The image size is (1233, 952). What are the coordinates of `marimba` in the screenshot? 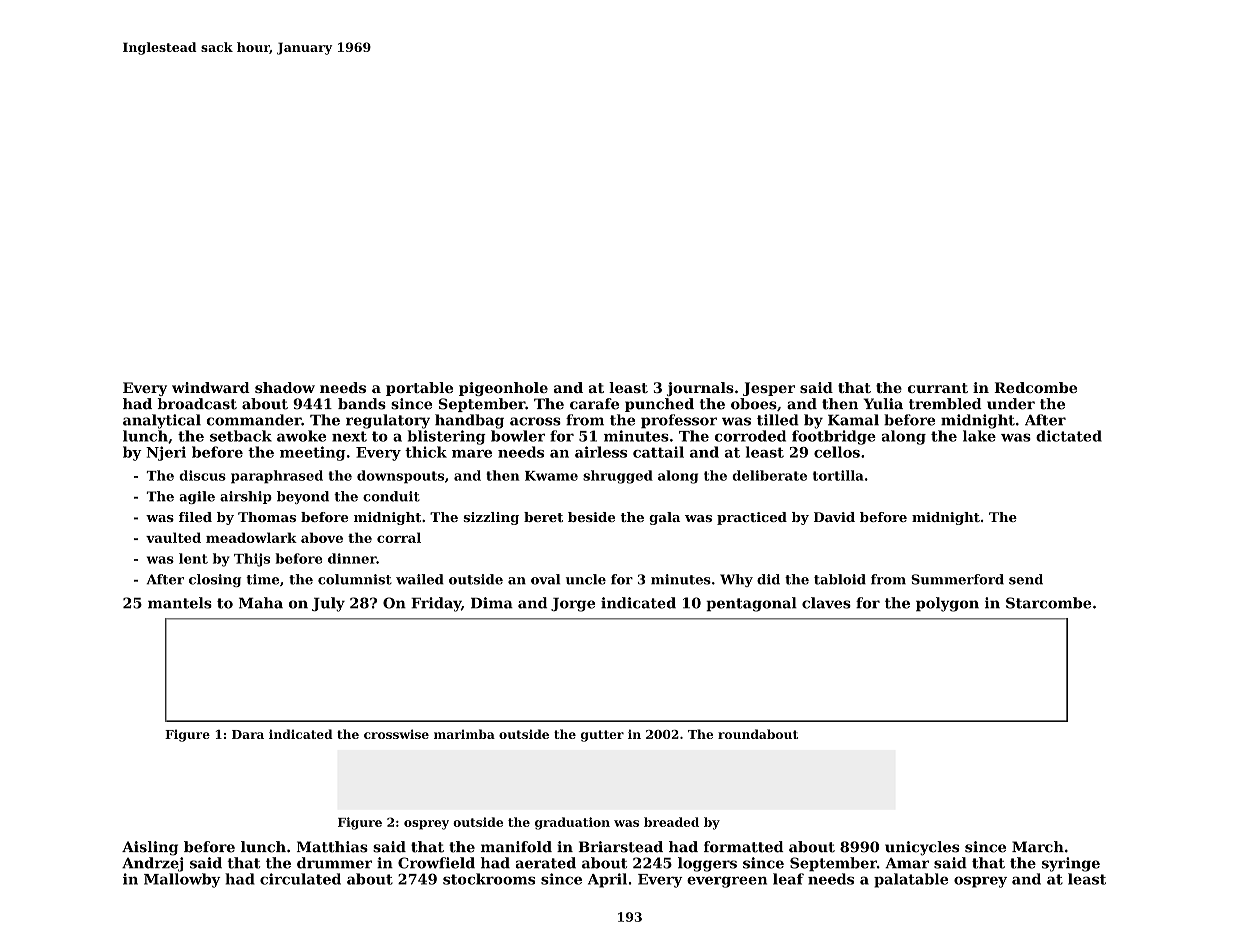 It's located at (464, 734).
